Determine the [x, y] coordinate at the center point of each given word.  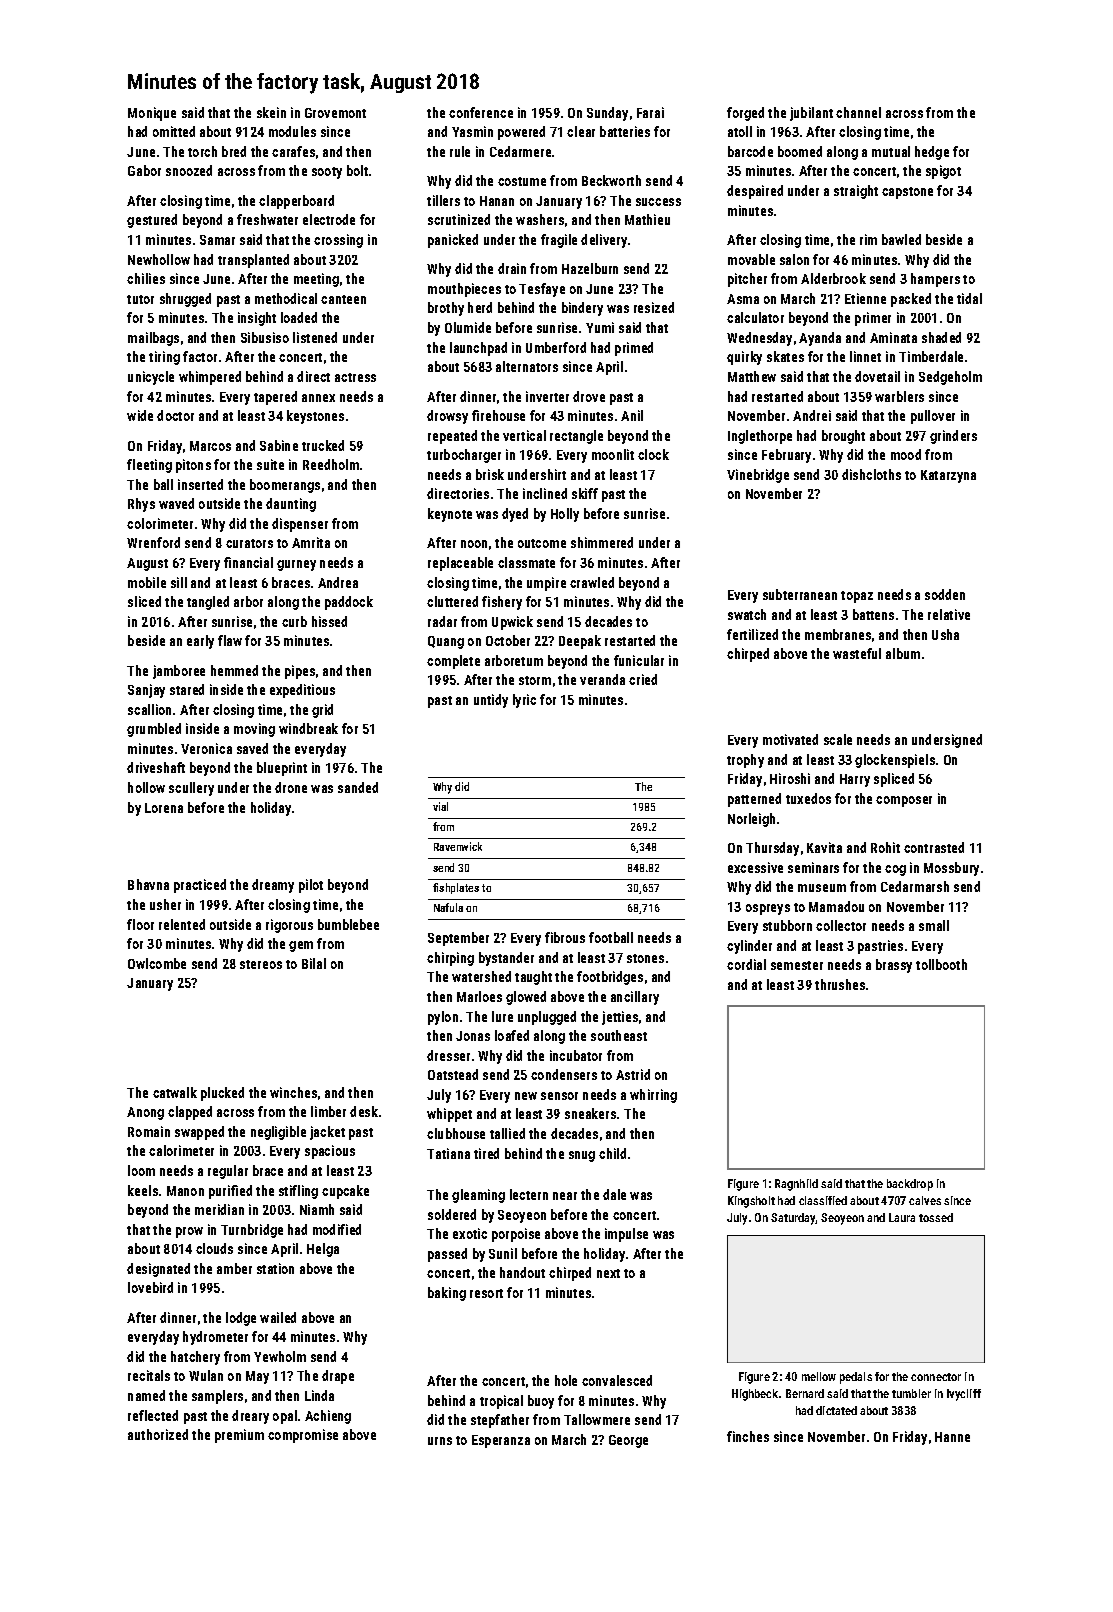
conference [481, 112]
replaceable [460, 564]
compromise [303, 1436]
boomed [800, 151]
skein [271, 112]
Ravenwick [458, 846]
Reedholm [331, 464]
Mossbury [951, 869]
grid [322, 711]
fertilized [752, 634]
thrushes [840, 984]
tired [486, 1153]
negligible [278, 1133]
